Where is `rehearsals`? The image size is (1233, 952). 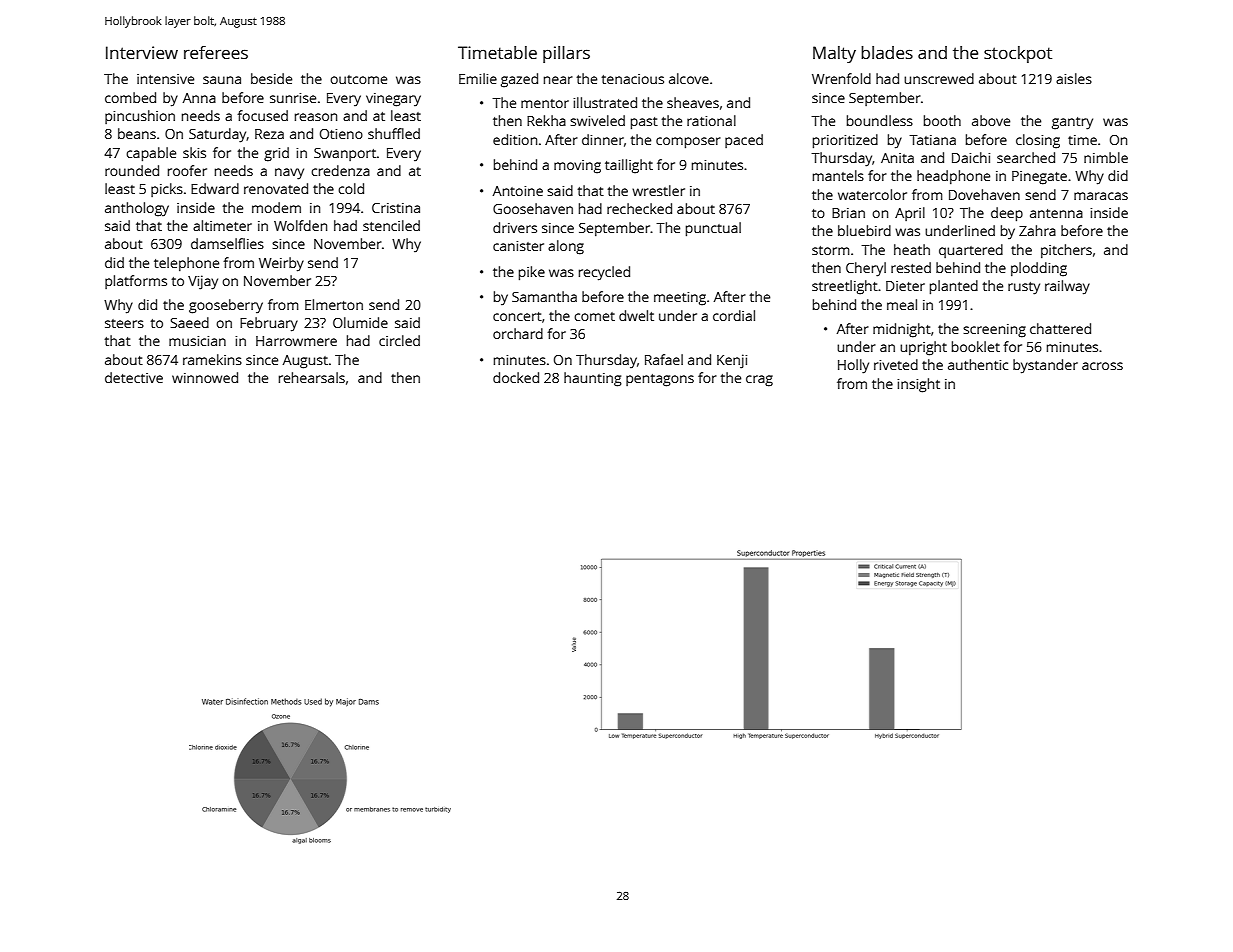 rehearsals is located at coordinates (312, 377).
